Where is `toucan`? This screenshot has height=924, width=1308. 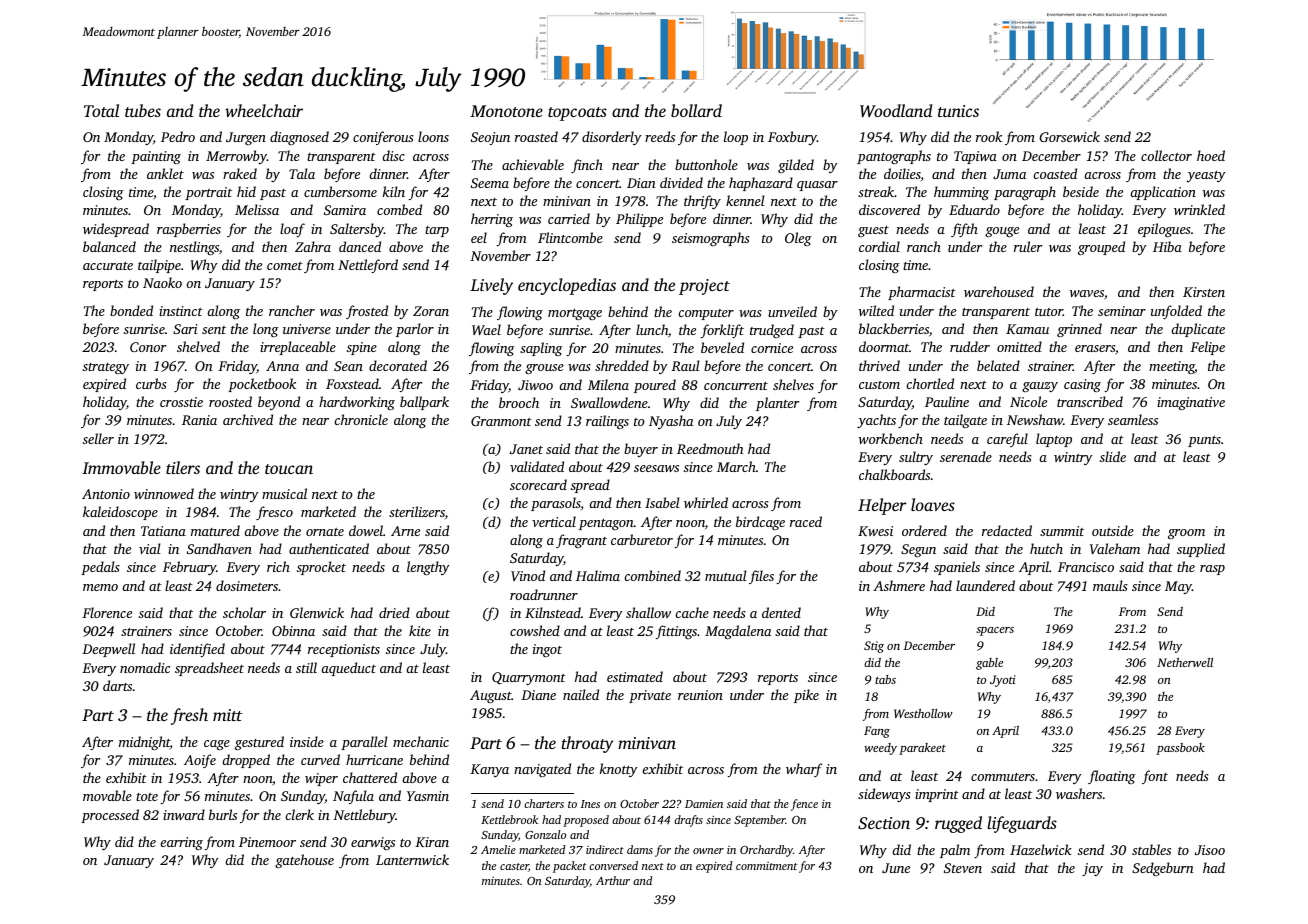 toucan is located at coordinates (289, 469).
